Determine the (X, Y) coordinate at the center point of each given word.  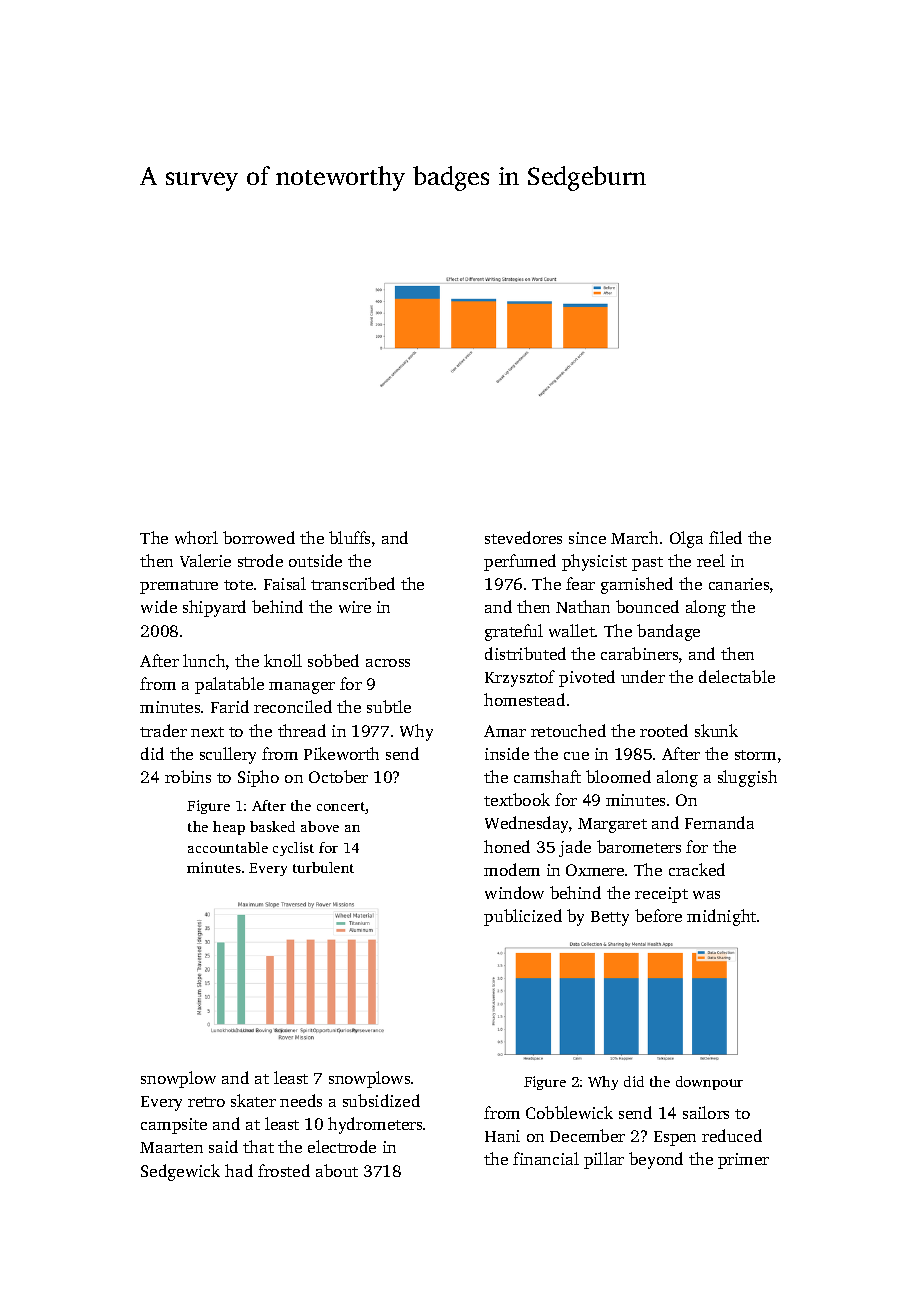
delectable (737, 676)
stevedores (523, 537)
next (207, 732)
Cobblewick (569, 1112)
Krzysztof (520, 678)
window (514, 892)
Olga (686, 539)
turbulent (323, 867)
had (239, 1170)
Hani (502, 1136)
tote (238, 585)
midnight (721, 917)
